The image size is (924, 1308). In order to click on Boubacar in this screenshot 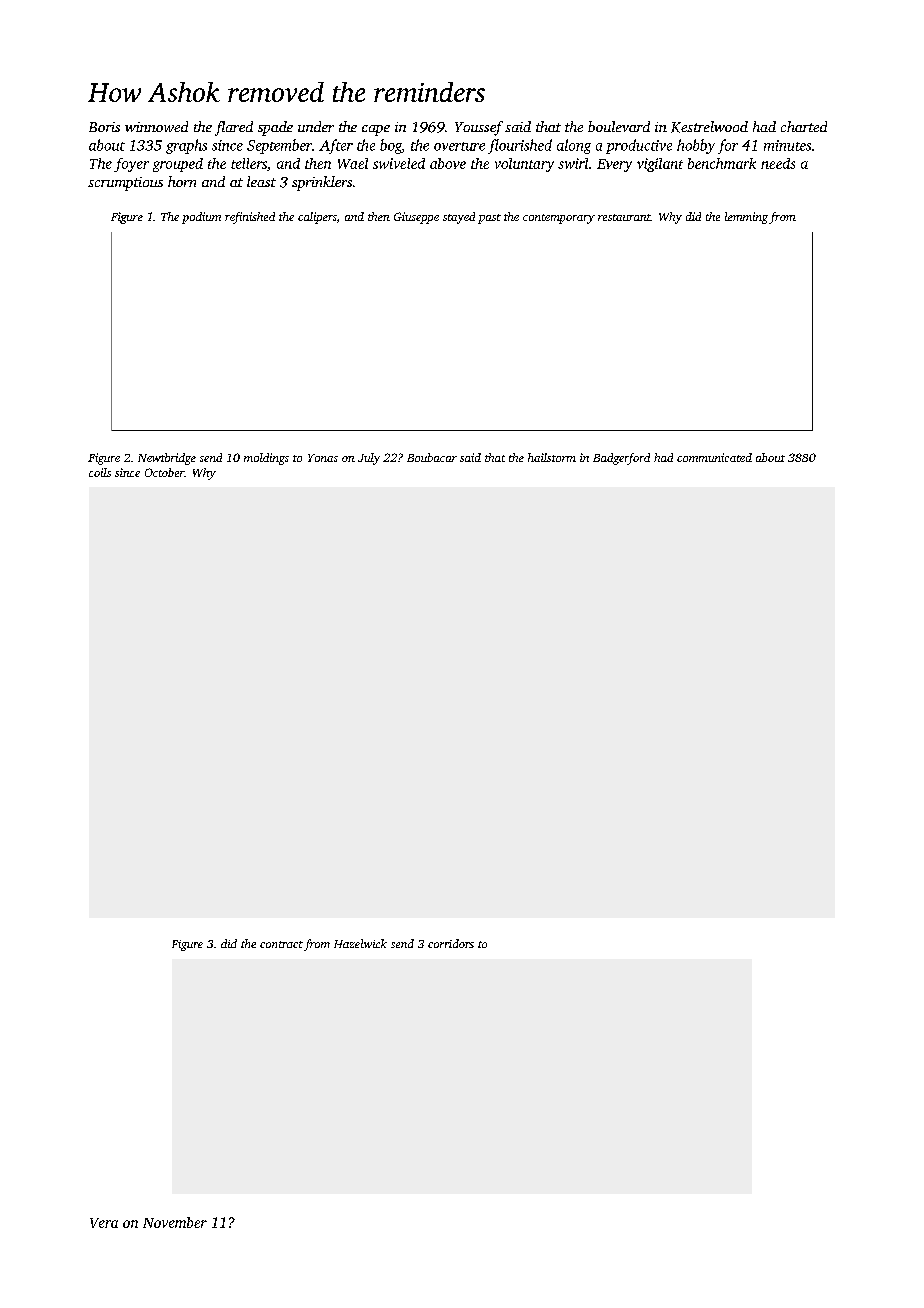, I will do `click(432, 457)`.
